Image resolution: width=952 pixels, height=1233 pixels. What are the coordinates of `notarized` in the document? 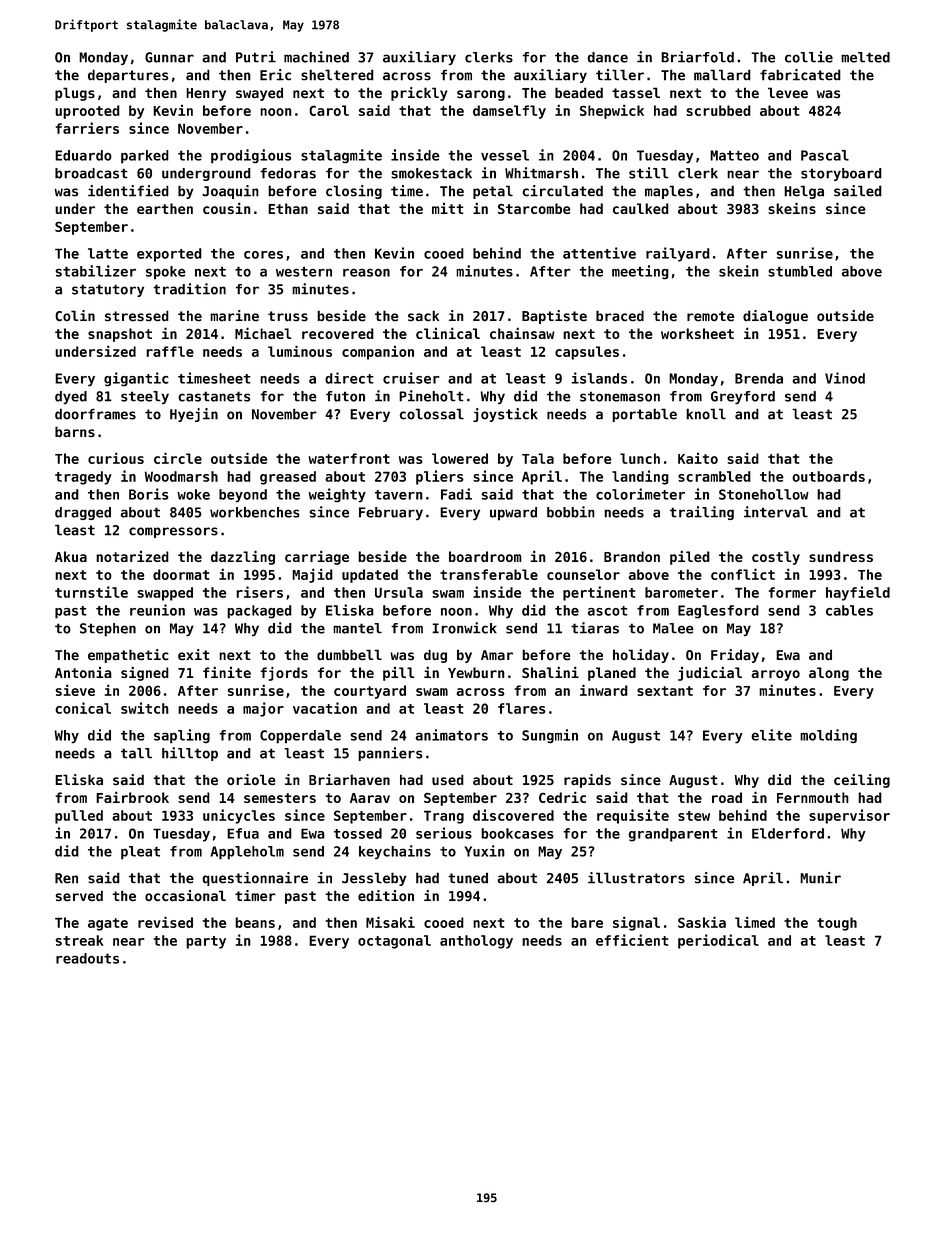 It's located at (132, 556).
